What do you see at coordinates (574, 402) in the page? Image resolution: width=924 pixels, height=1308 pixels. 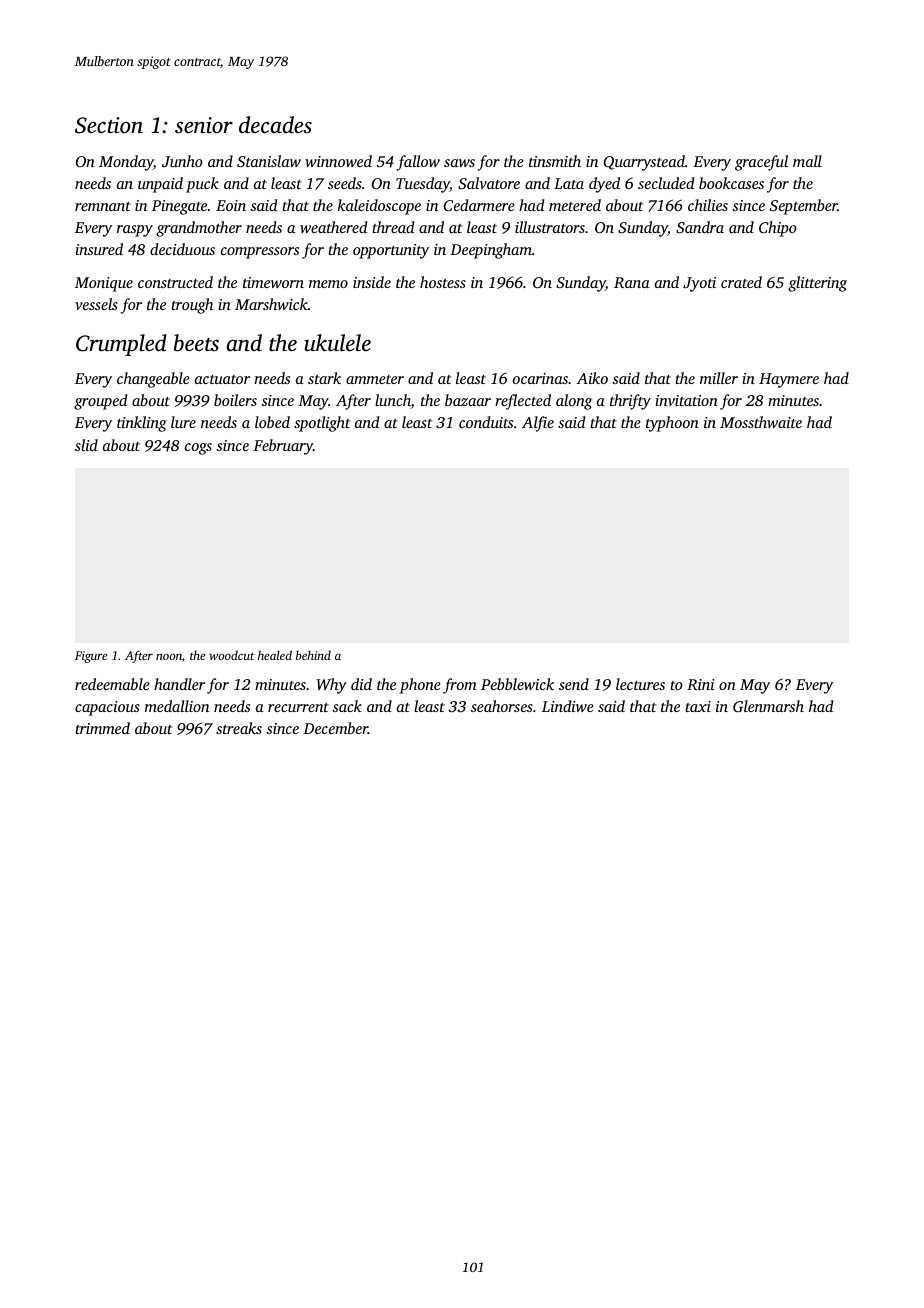 I see `along` at bounding box center [574, 402].
